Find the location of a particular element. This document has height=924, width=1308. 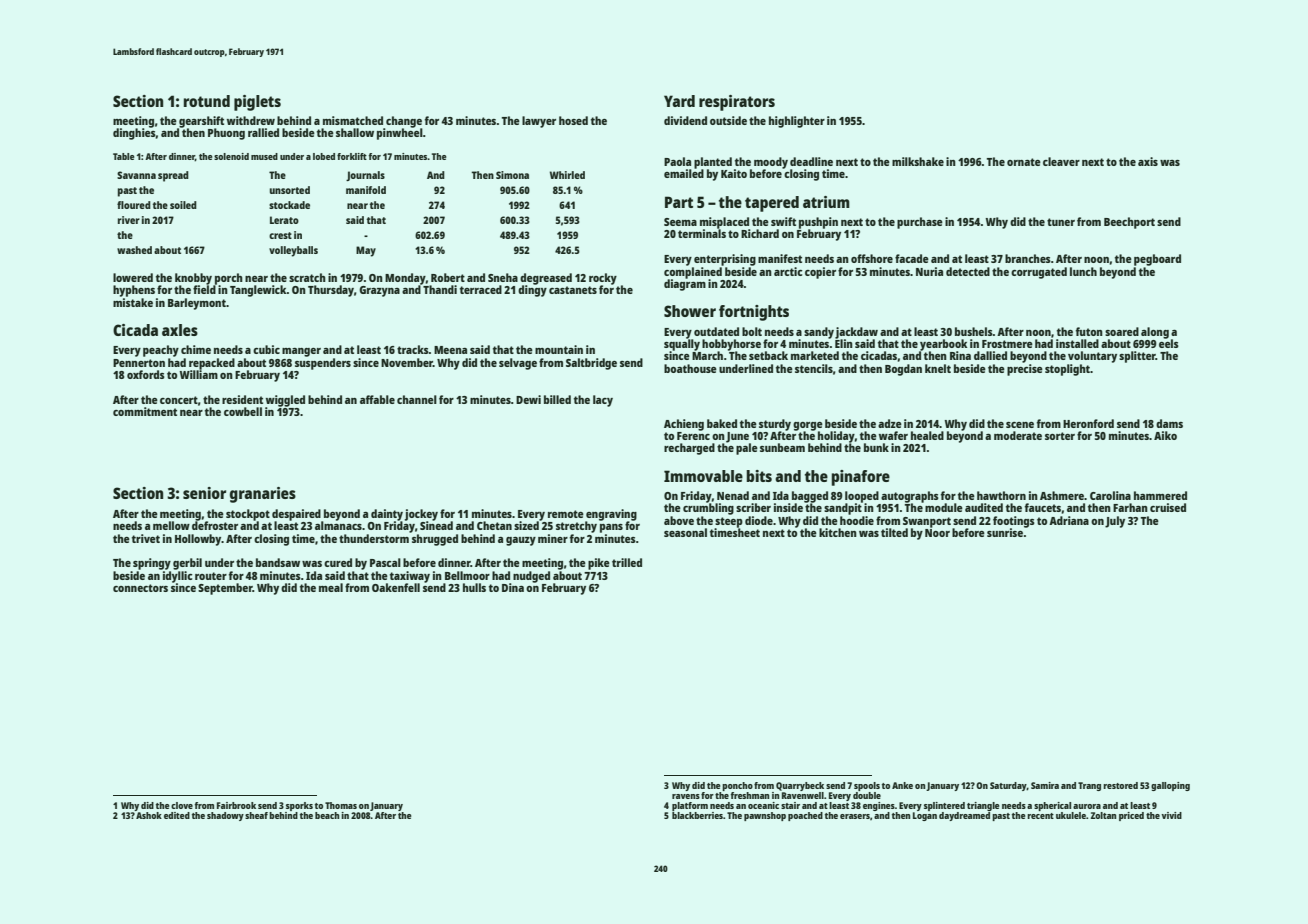

priced is located at coordinates (1131, 816).
